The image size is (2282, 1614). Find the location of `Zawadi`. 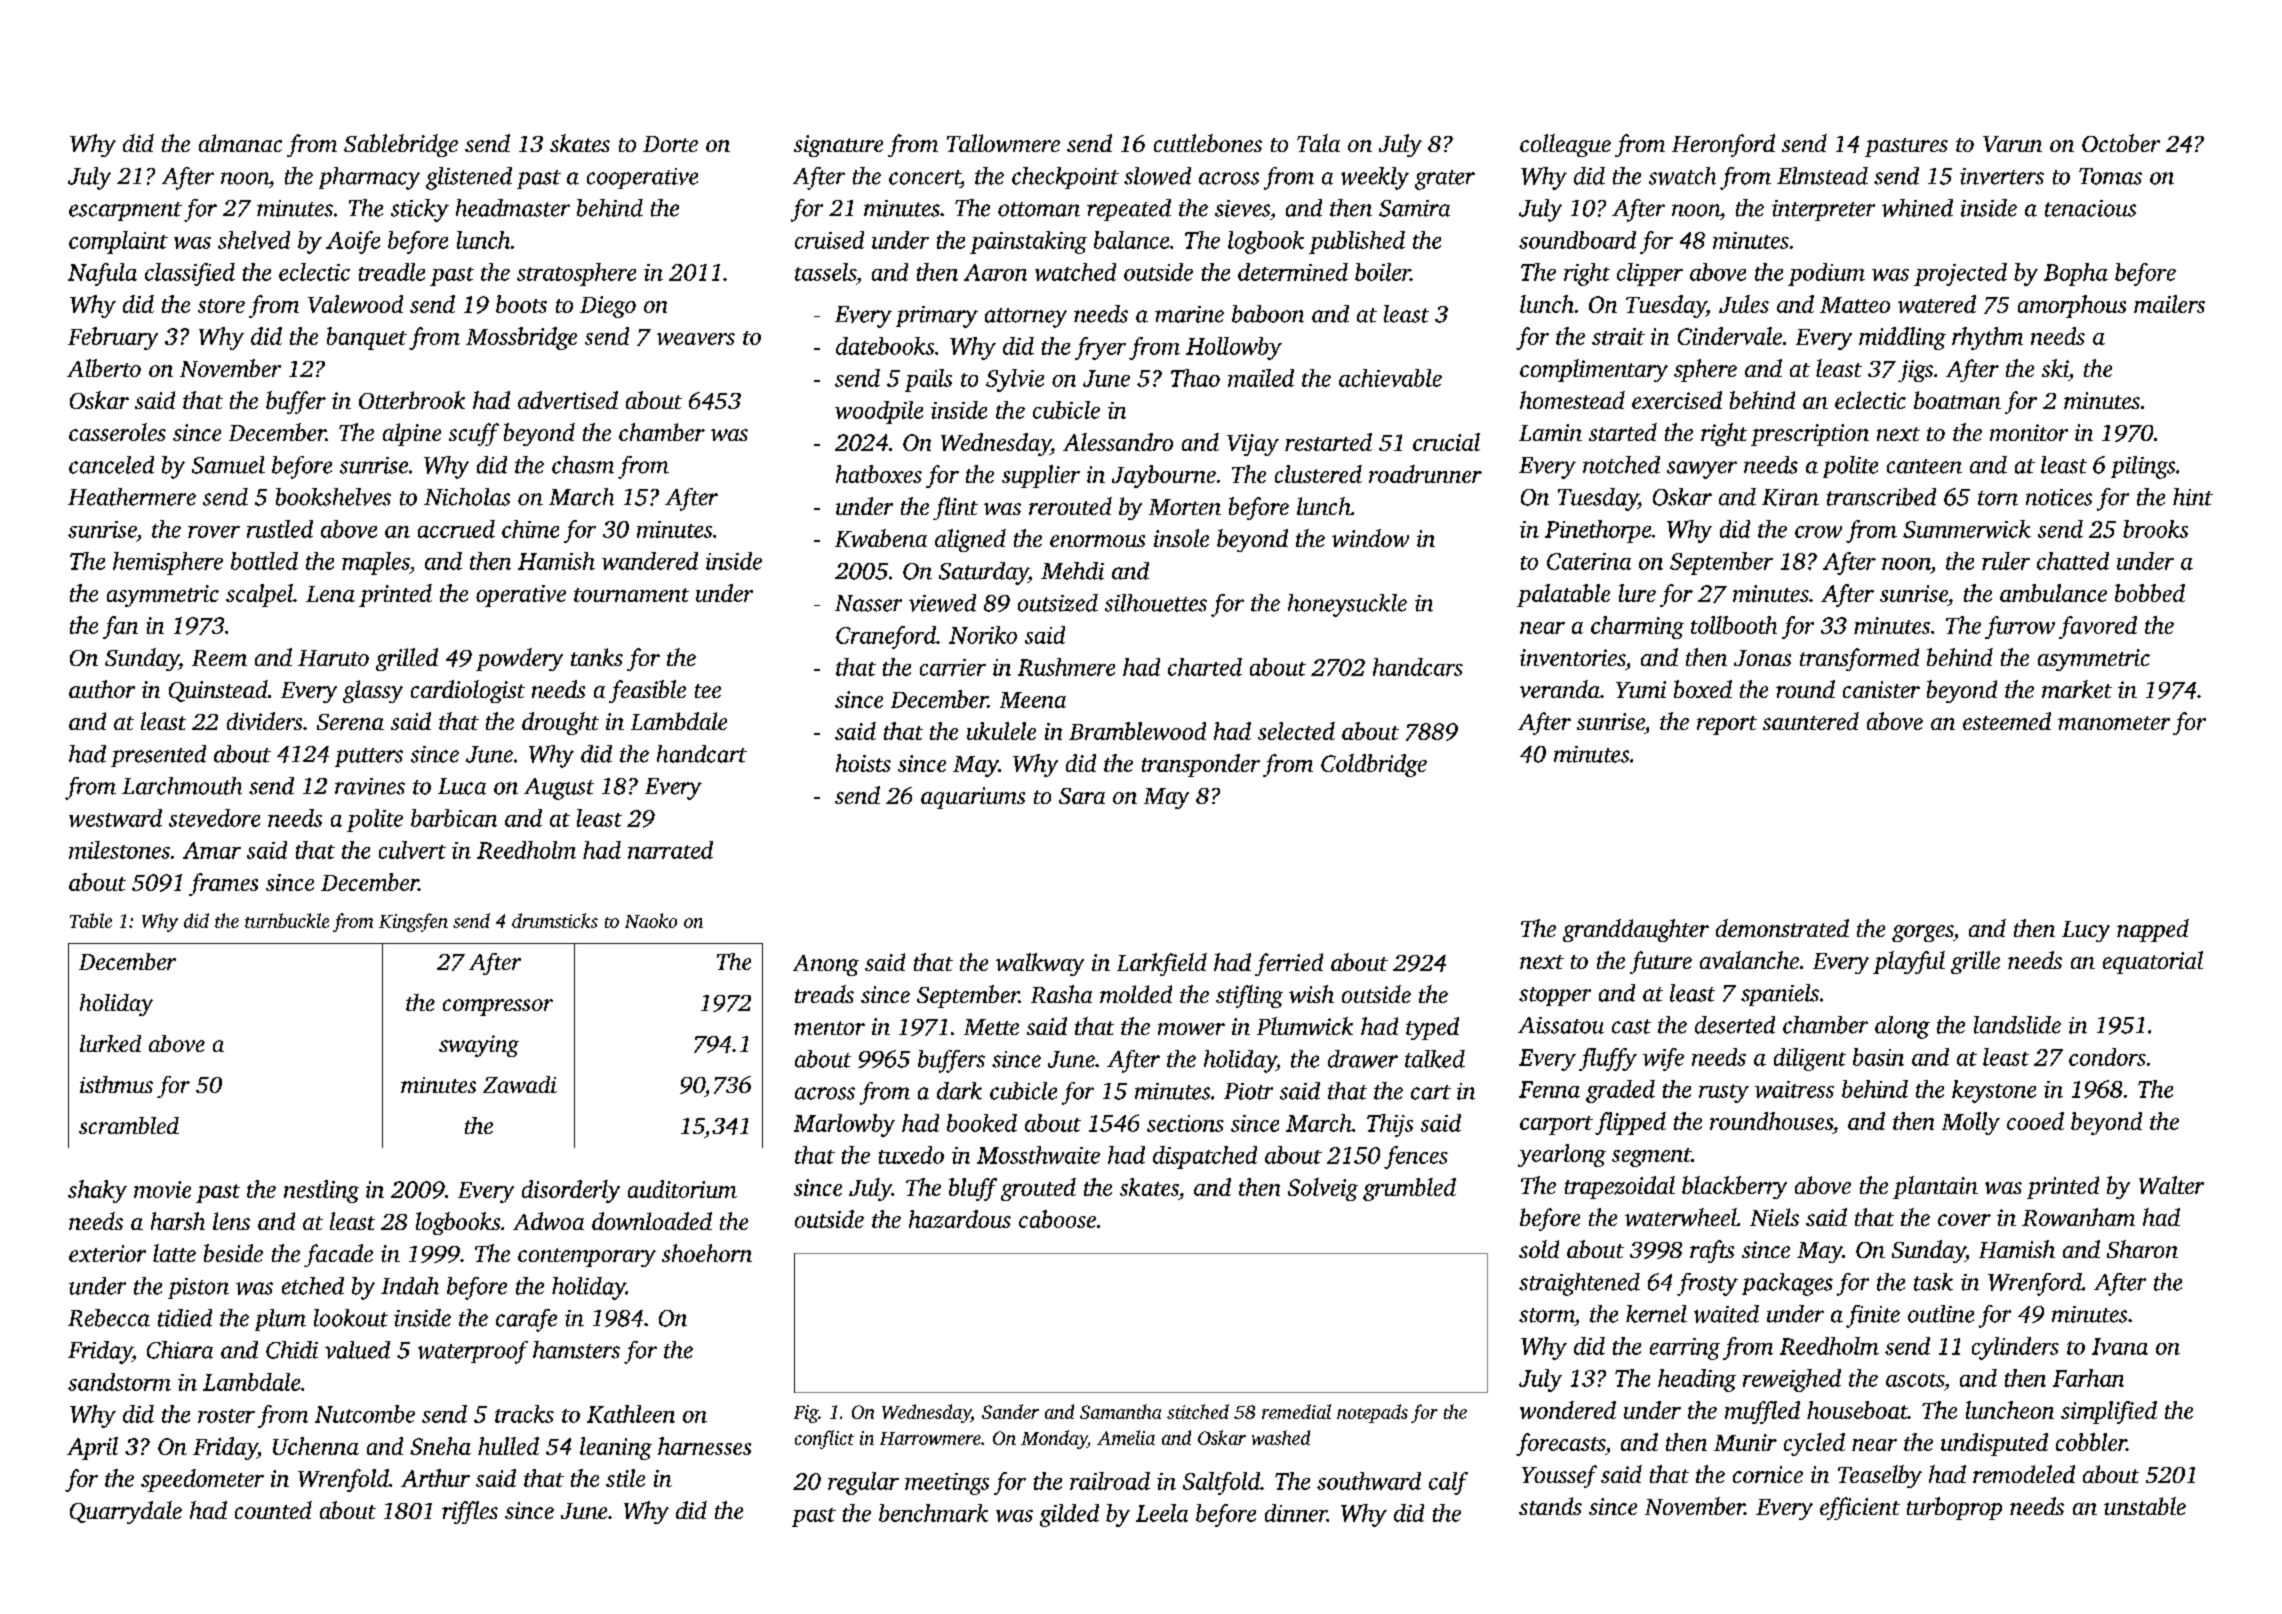

Zawadi is located at coordinates (520, 1084).
